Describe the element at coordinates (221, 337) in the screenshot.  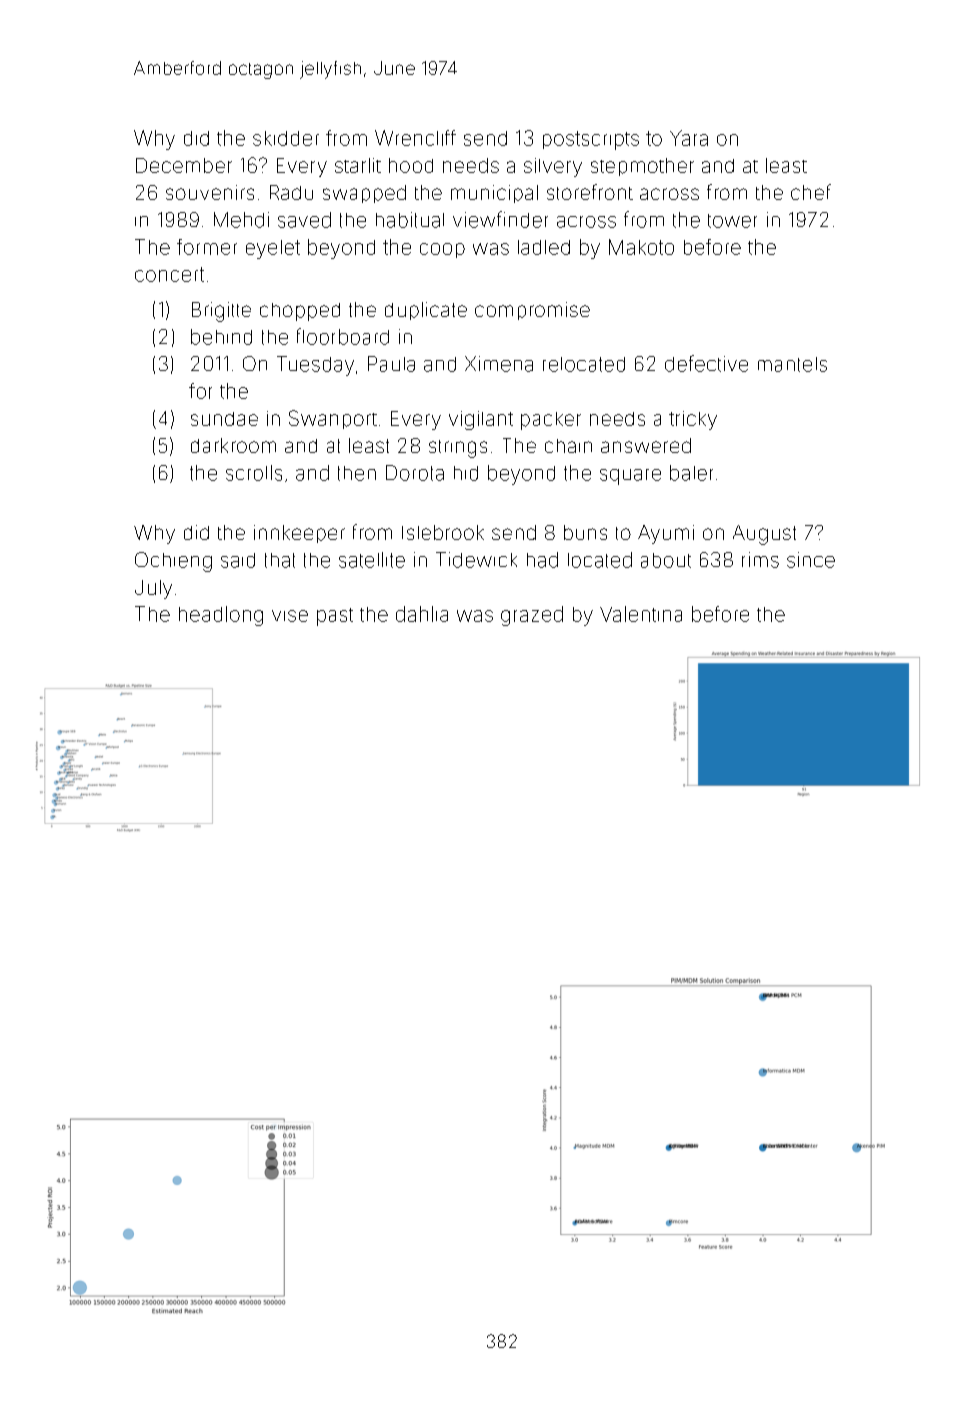
I see `behind` at that location.
